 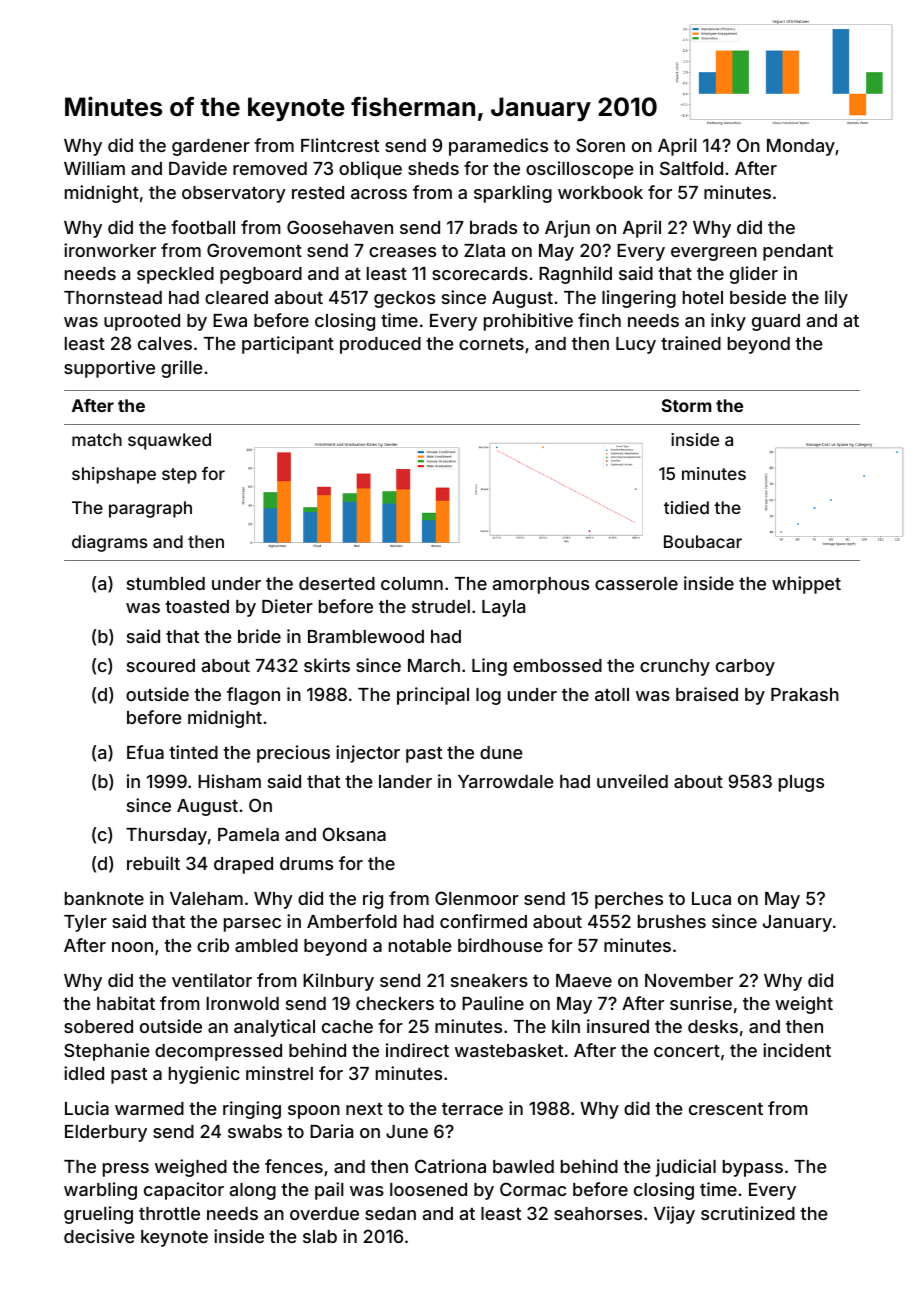 What do you see at coordinates (412, 583) in the screenshot?
I see `column` at bounding box center [412, 583].
